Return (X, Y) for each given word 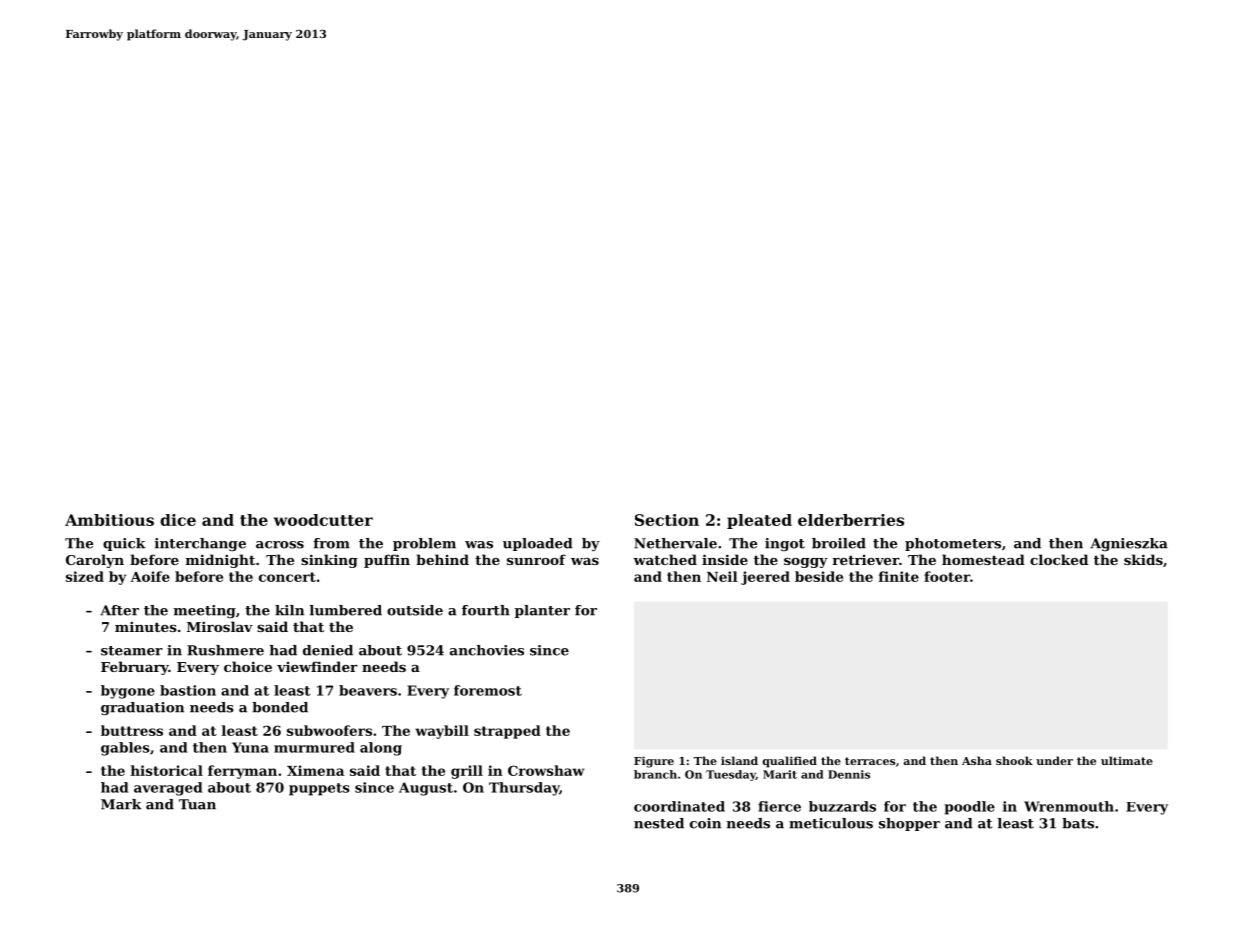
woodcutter (323, 520)
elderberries (851, 520)
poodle (970, 808)
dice (178, 520)
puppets (319, 789)
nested (659, 823)
